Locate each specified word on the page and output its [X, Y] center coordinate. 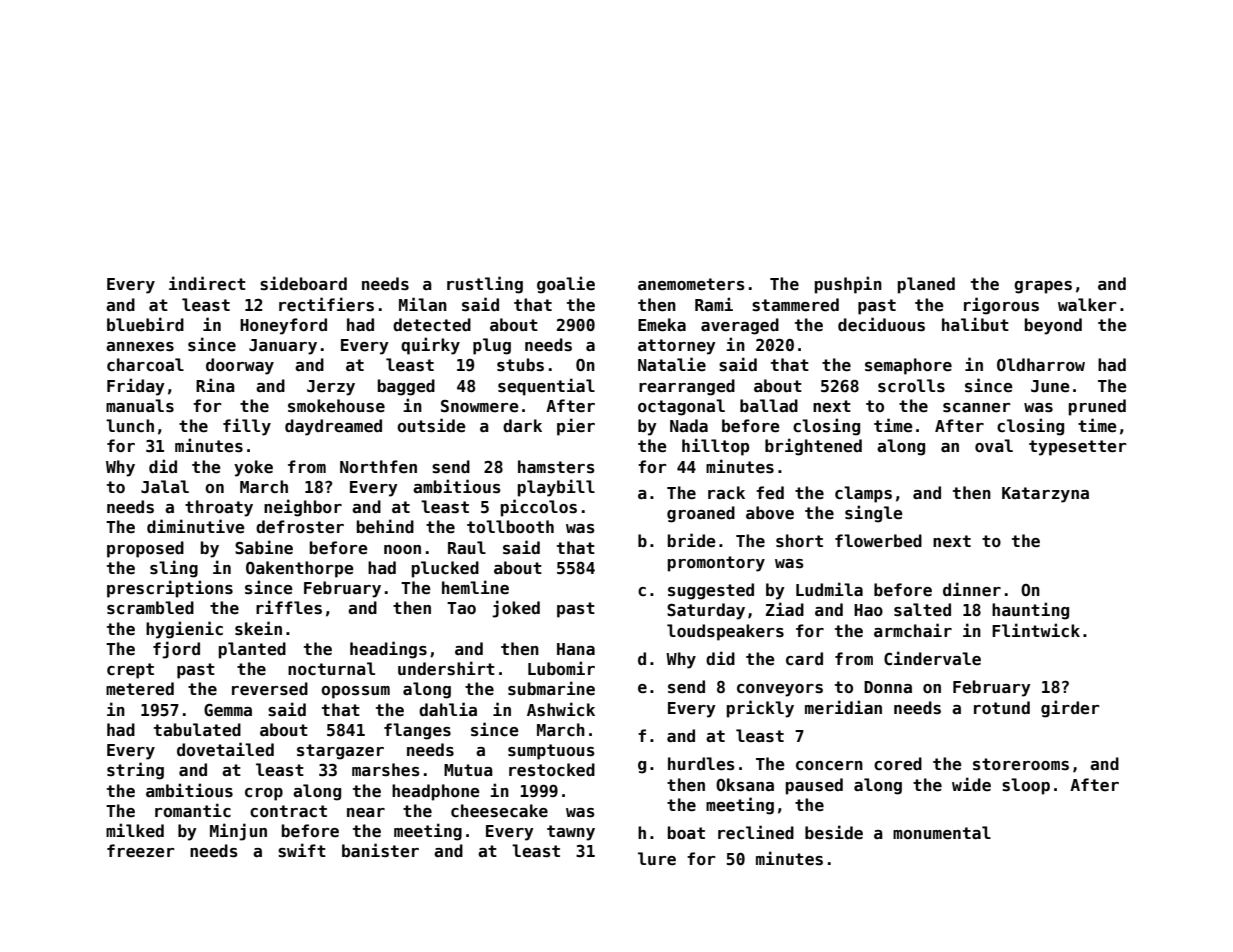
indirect [207, 283]
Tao [461, 608]
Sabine [264, 547]
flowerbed [878, 541]
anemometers [691, 284]
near [366, 812]
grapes [1043, 287]
